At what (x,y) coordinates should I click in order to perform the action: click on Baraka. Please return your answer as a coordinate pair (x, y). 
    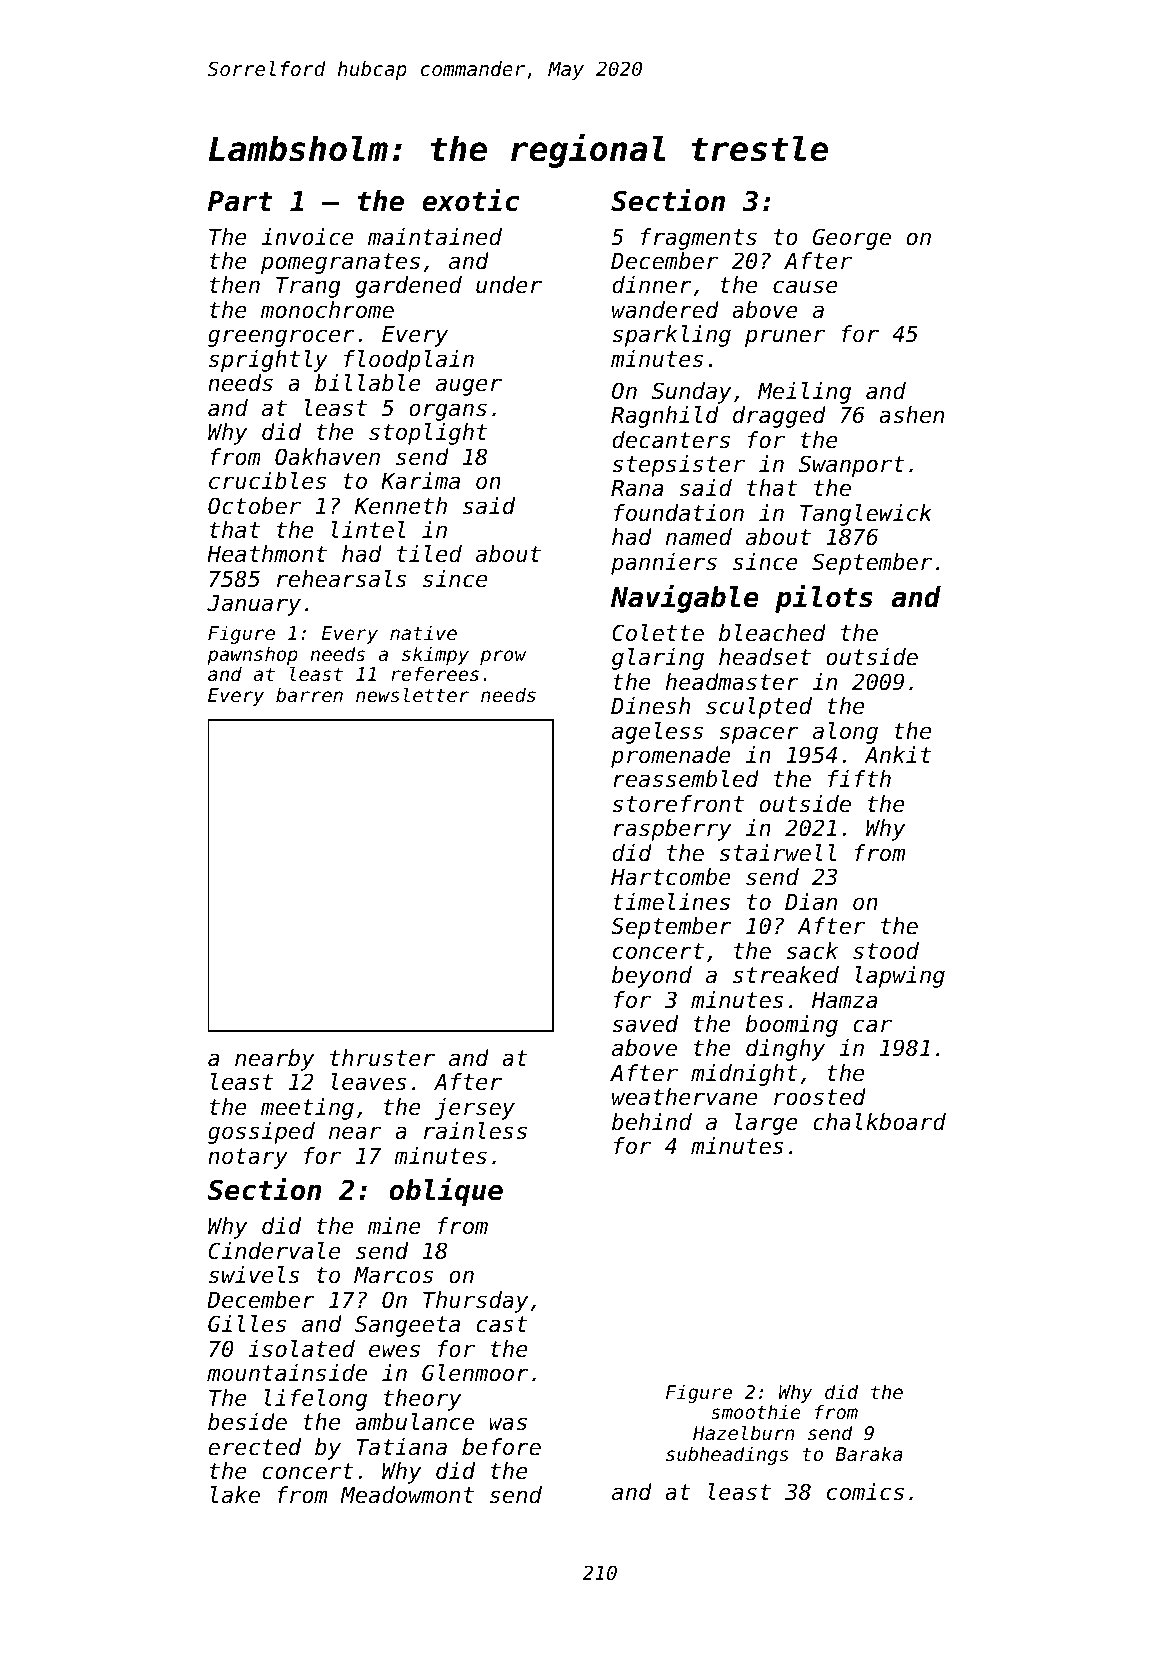
    Looking at the image, I should click on (869, 1453).
